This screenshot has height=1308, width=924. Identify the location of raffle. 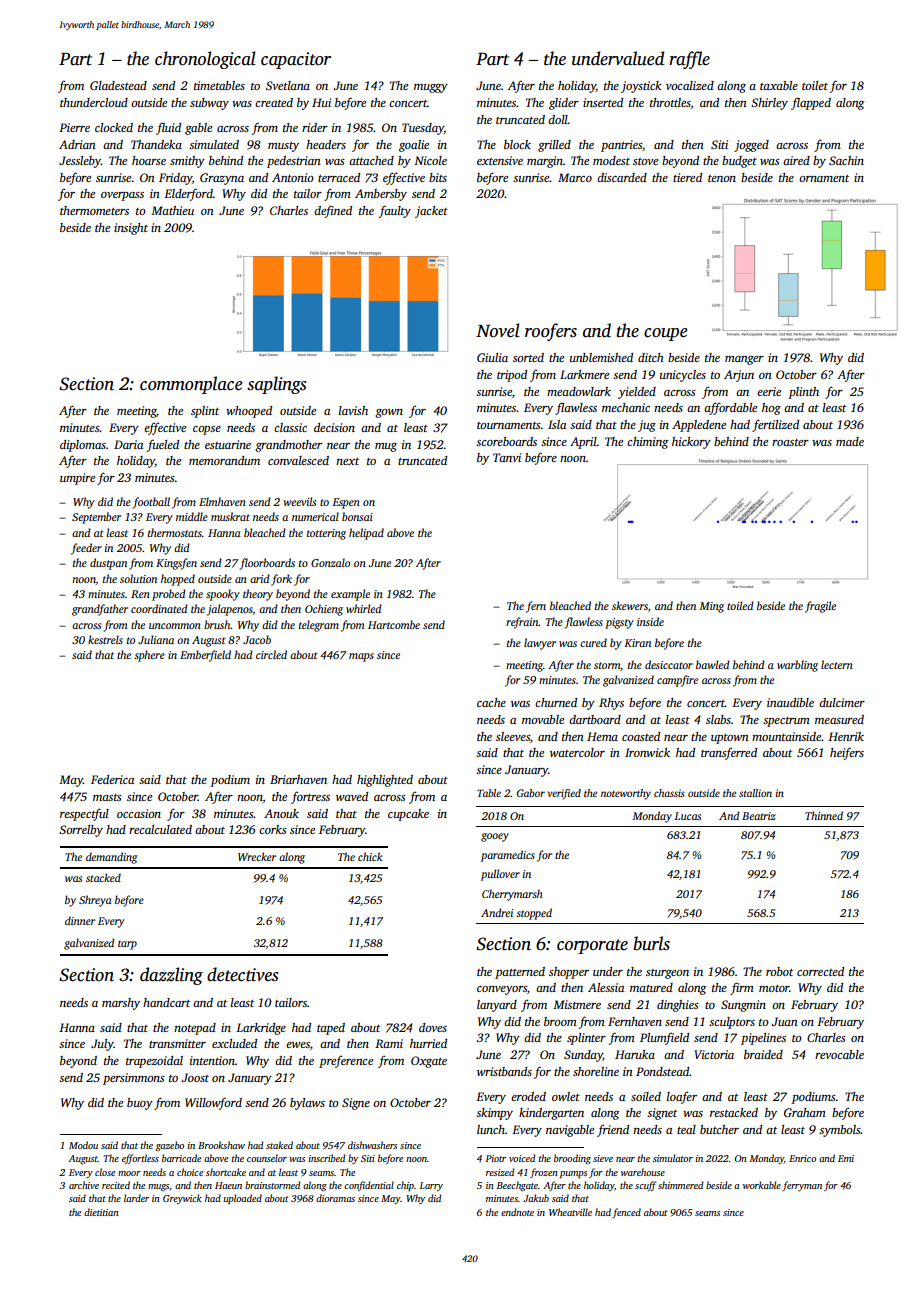
(689, 60).
